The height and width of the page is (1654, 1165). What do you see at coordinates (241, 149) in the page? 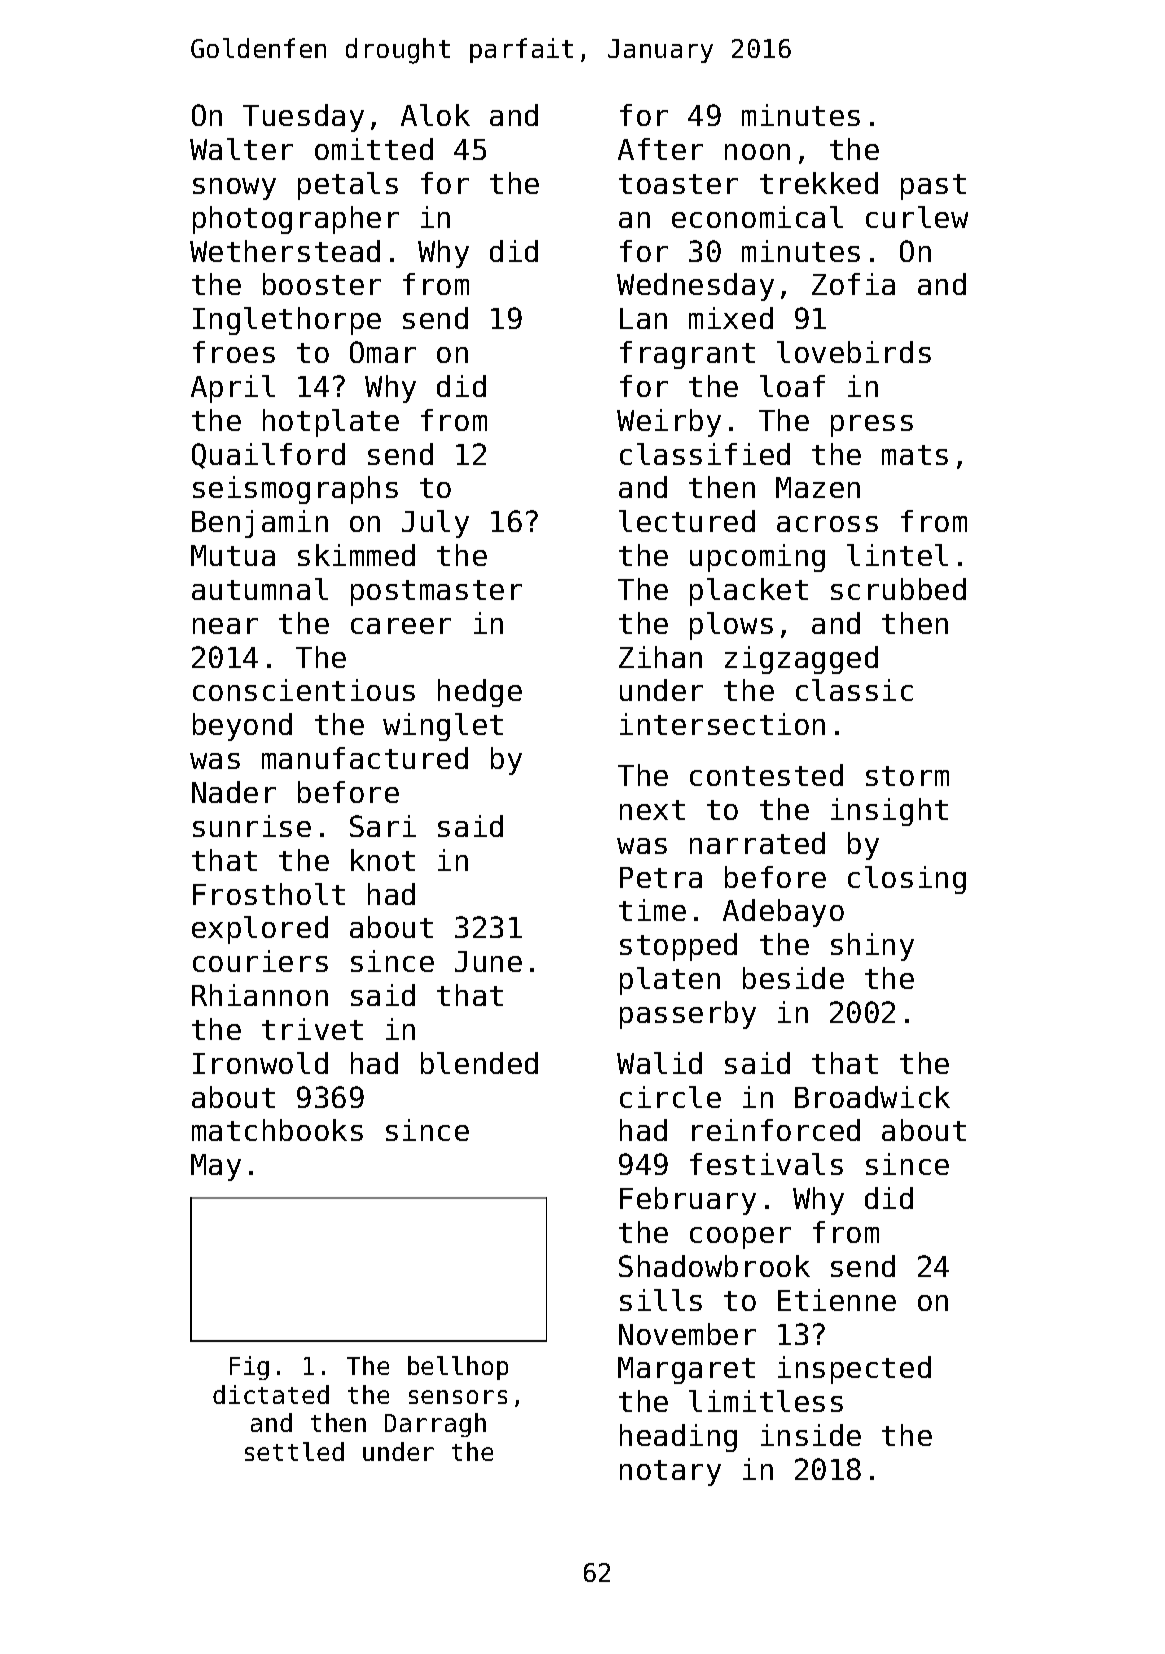
I see `Walter` at bounding box center [241, 149].
